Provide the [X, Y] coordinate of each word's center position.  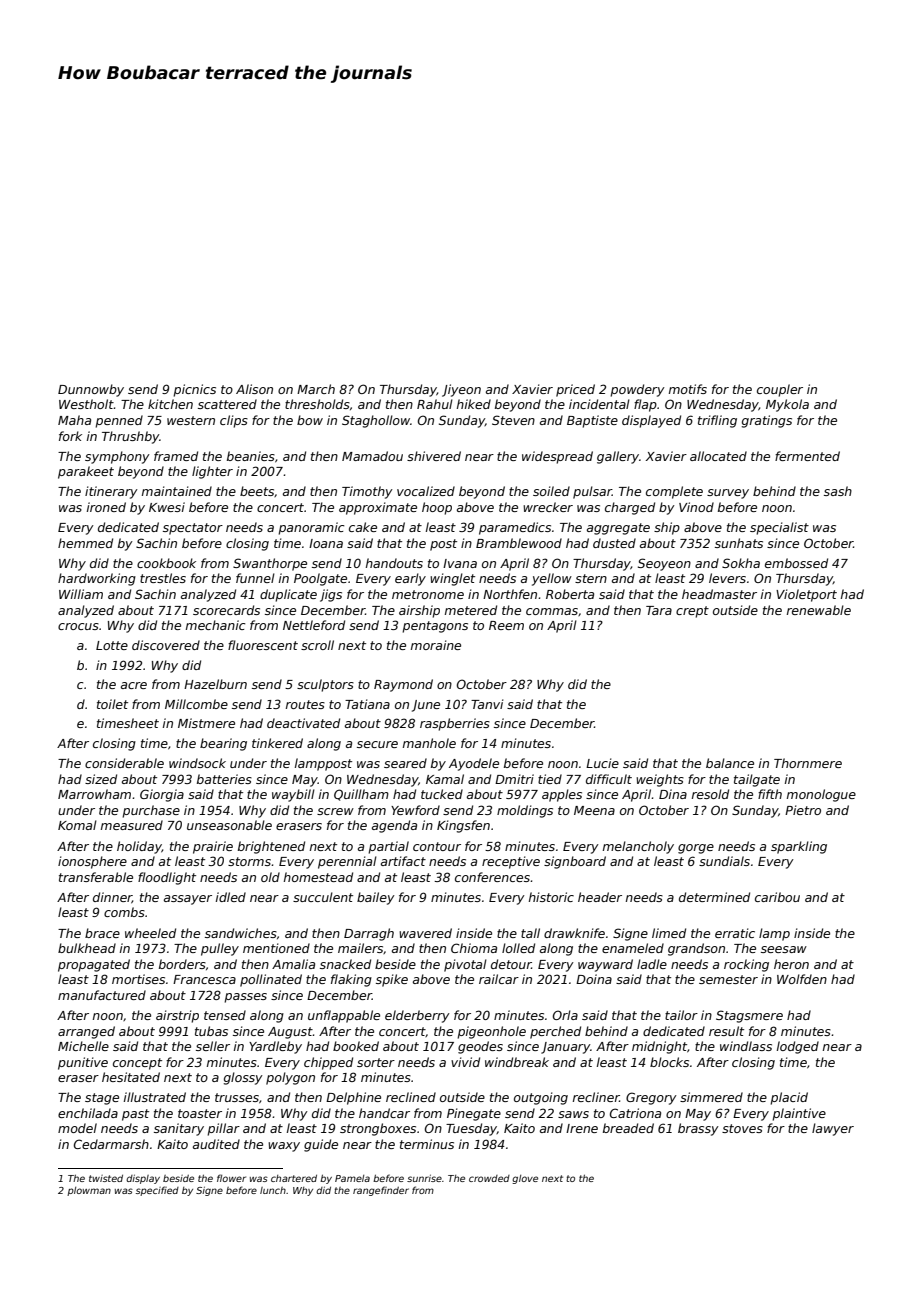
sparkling [799, 847]
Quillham [361, 795]
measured [132, 825]
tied [550, 779]
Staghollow [376, 421]
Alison [254, 389]
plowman [89, 1191]
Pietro [803, 810]
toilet [112, 704]
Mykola [787, 405]
